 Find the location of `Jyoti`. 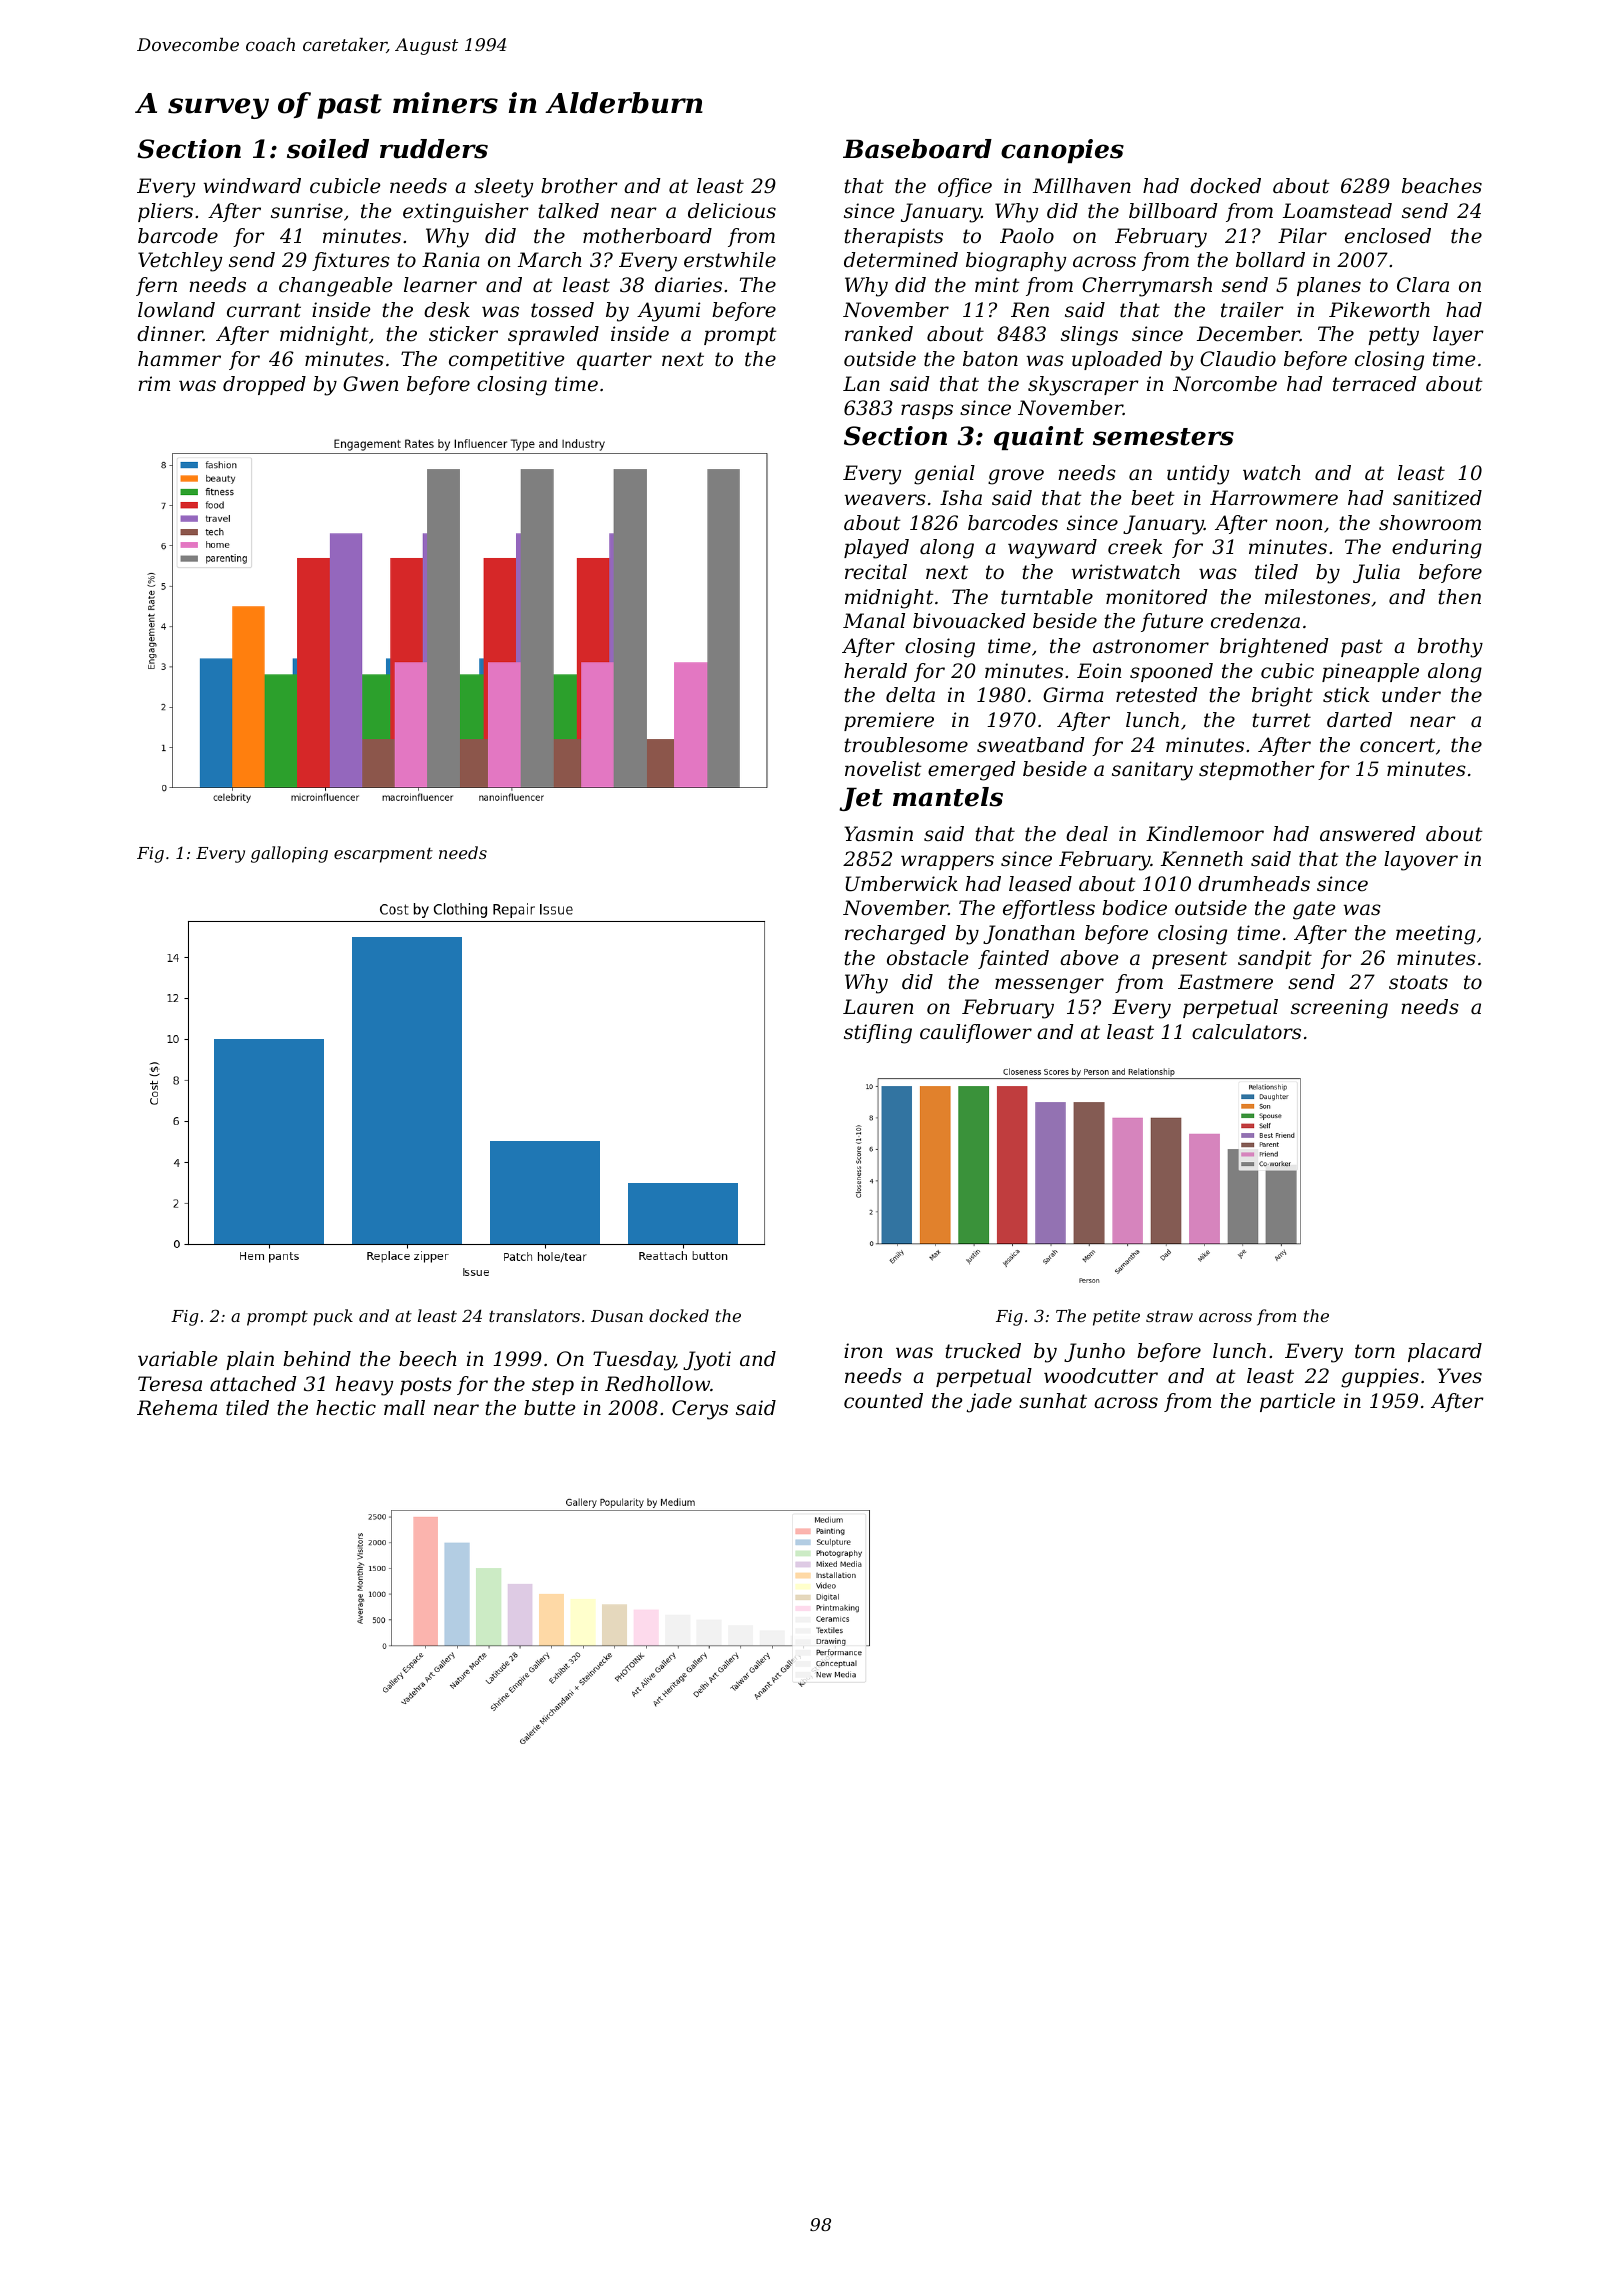

Jyoti is located at coordinates (707, 1361).
